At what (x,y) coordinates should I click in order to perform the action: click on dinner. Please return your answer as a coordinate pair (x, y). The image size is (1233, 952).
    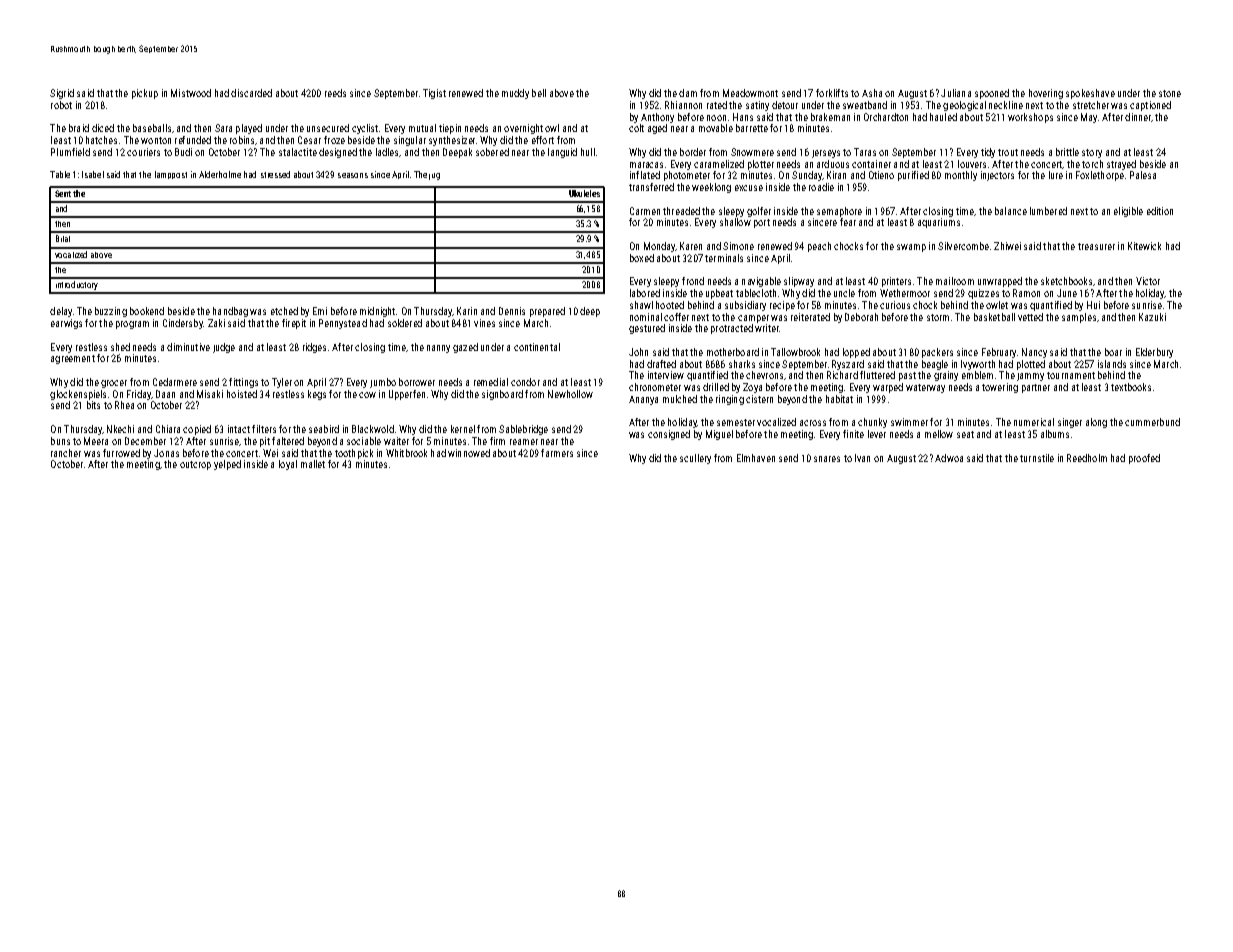
    Looking at the image, I should click on (1138, 117).
